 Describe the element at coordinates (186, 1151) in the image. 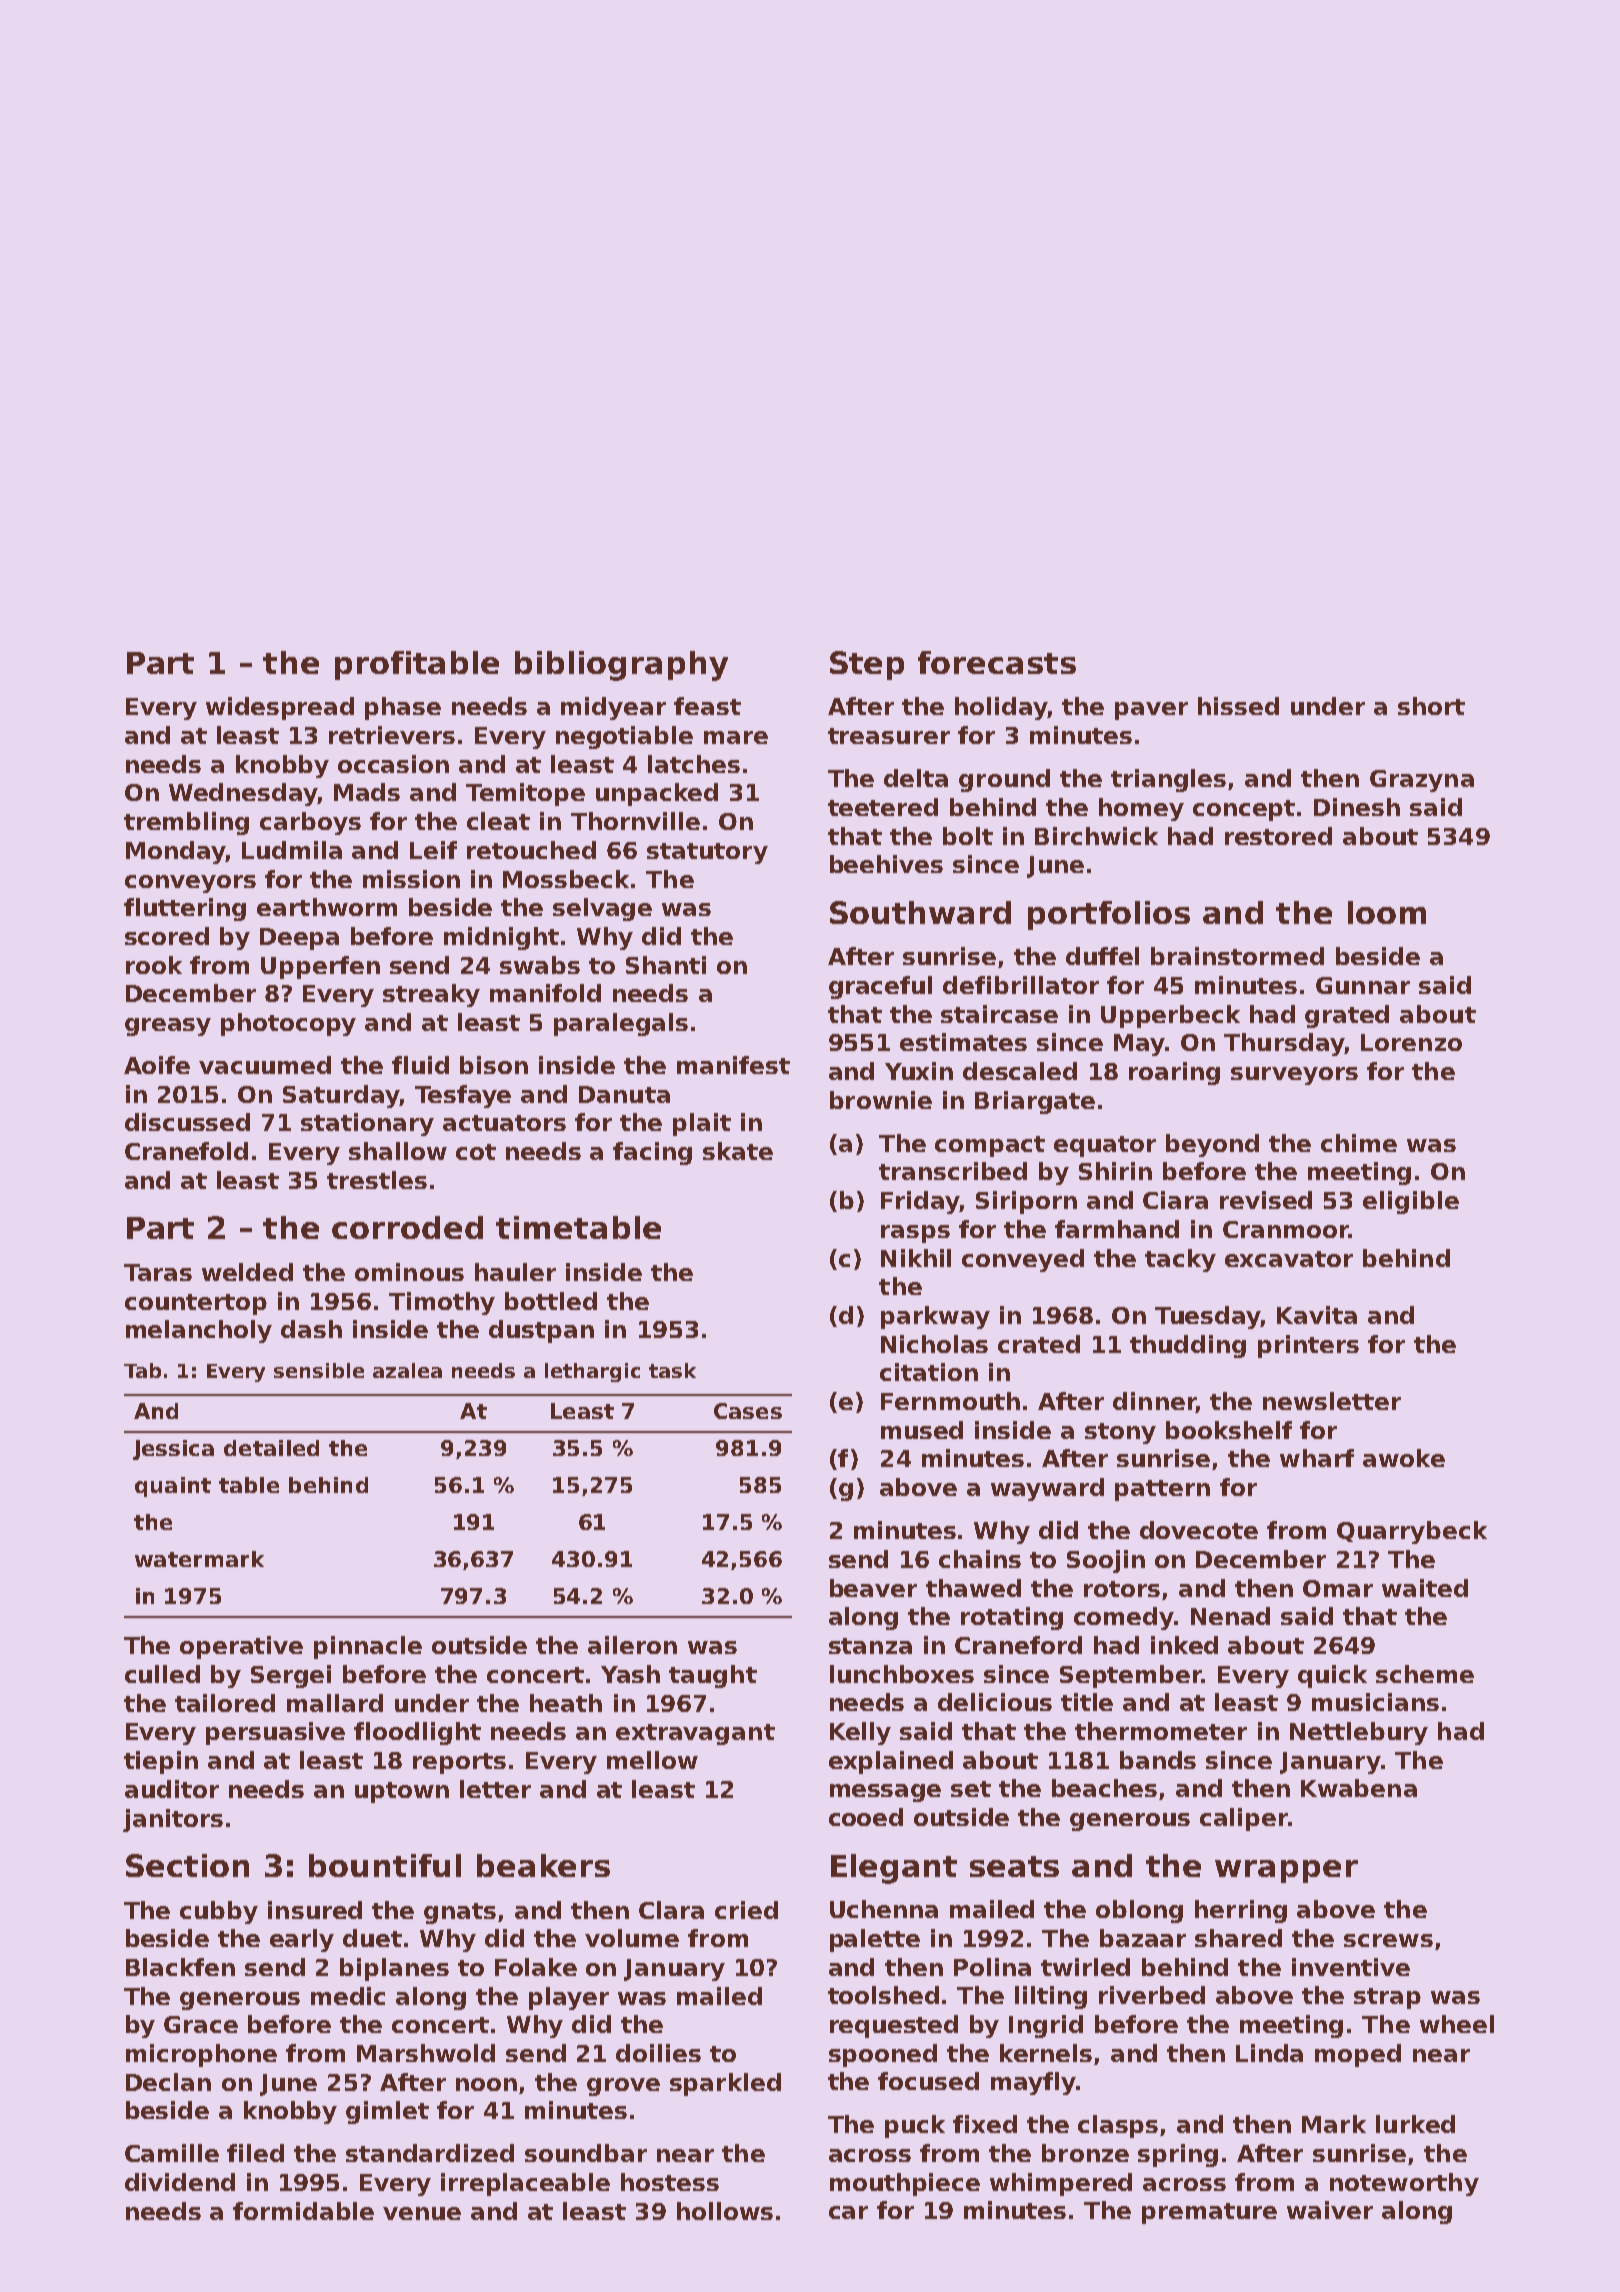

I see `Cranefold` at that location.
